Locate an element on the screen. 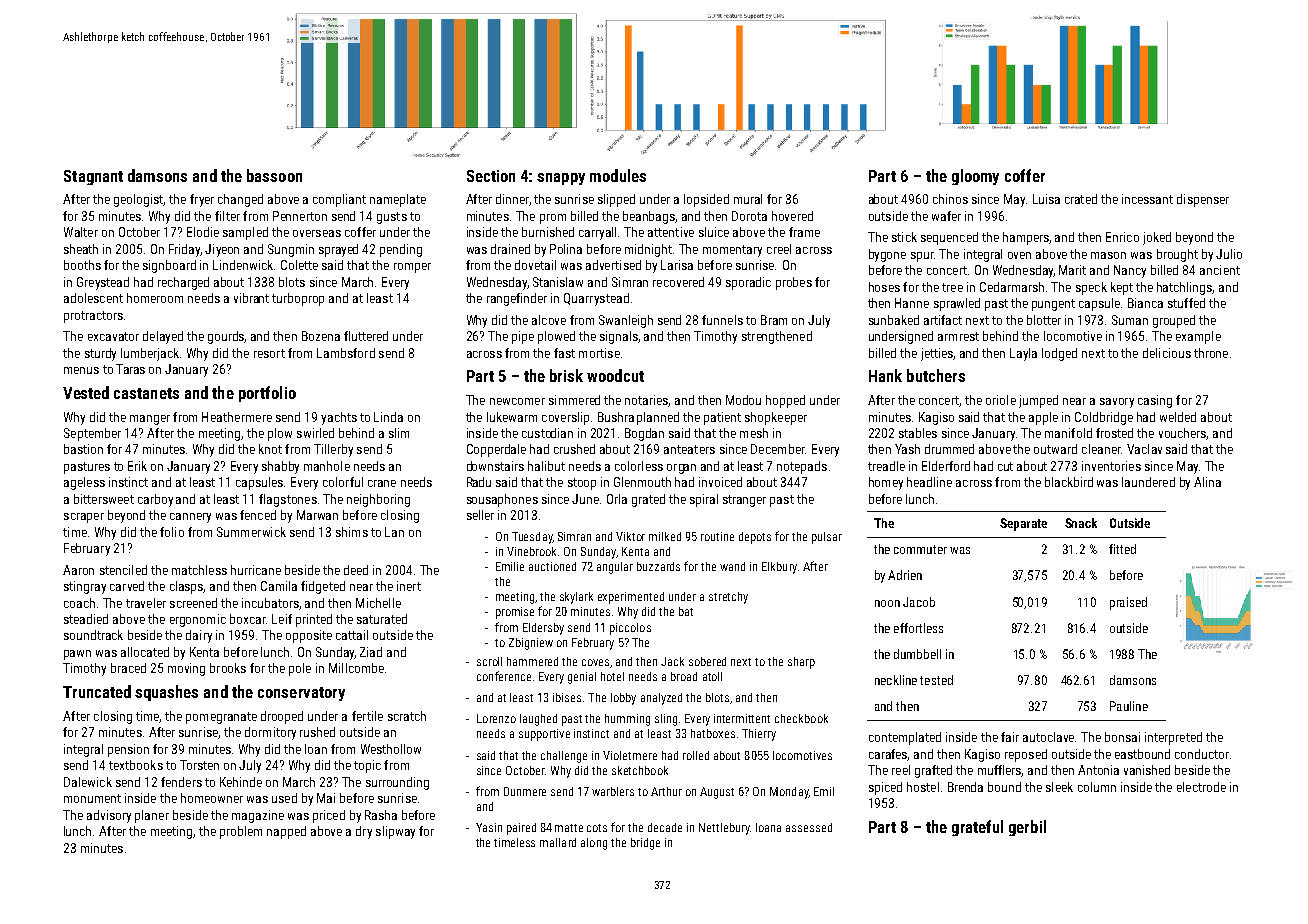  invoiced is located at coordinates (720, 482).
